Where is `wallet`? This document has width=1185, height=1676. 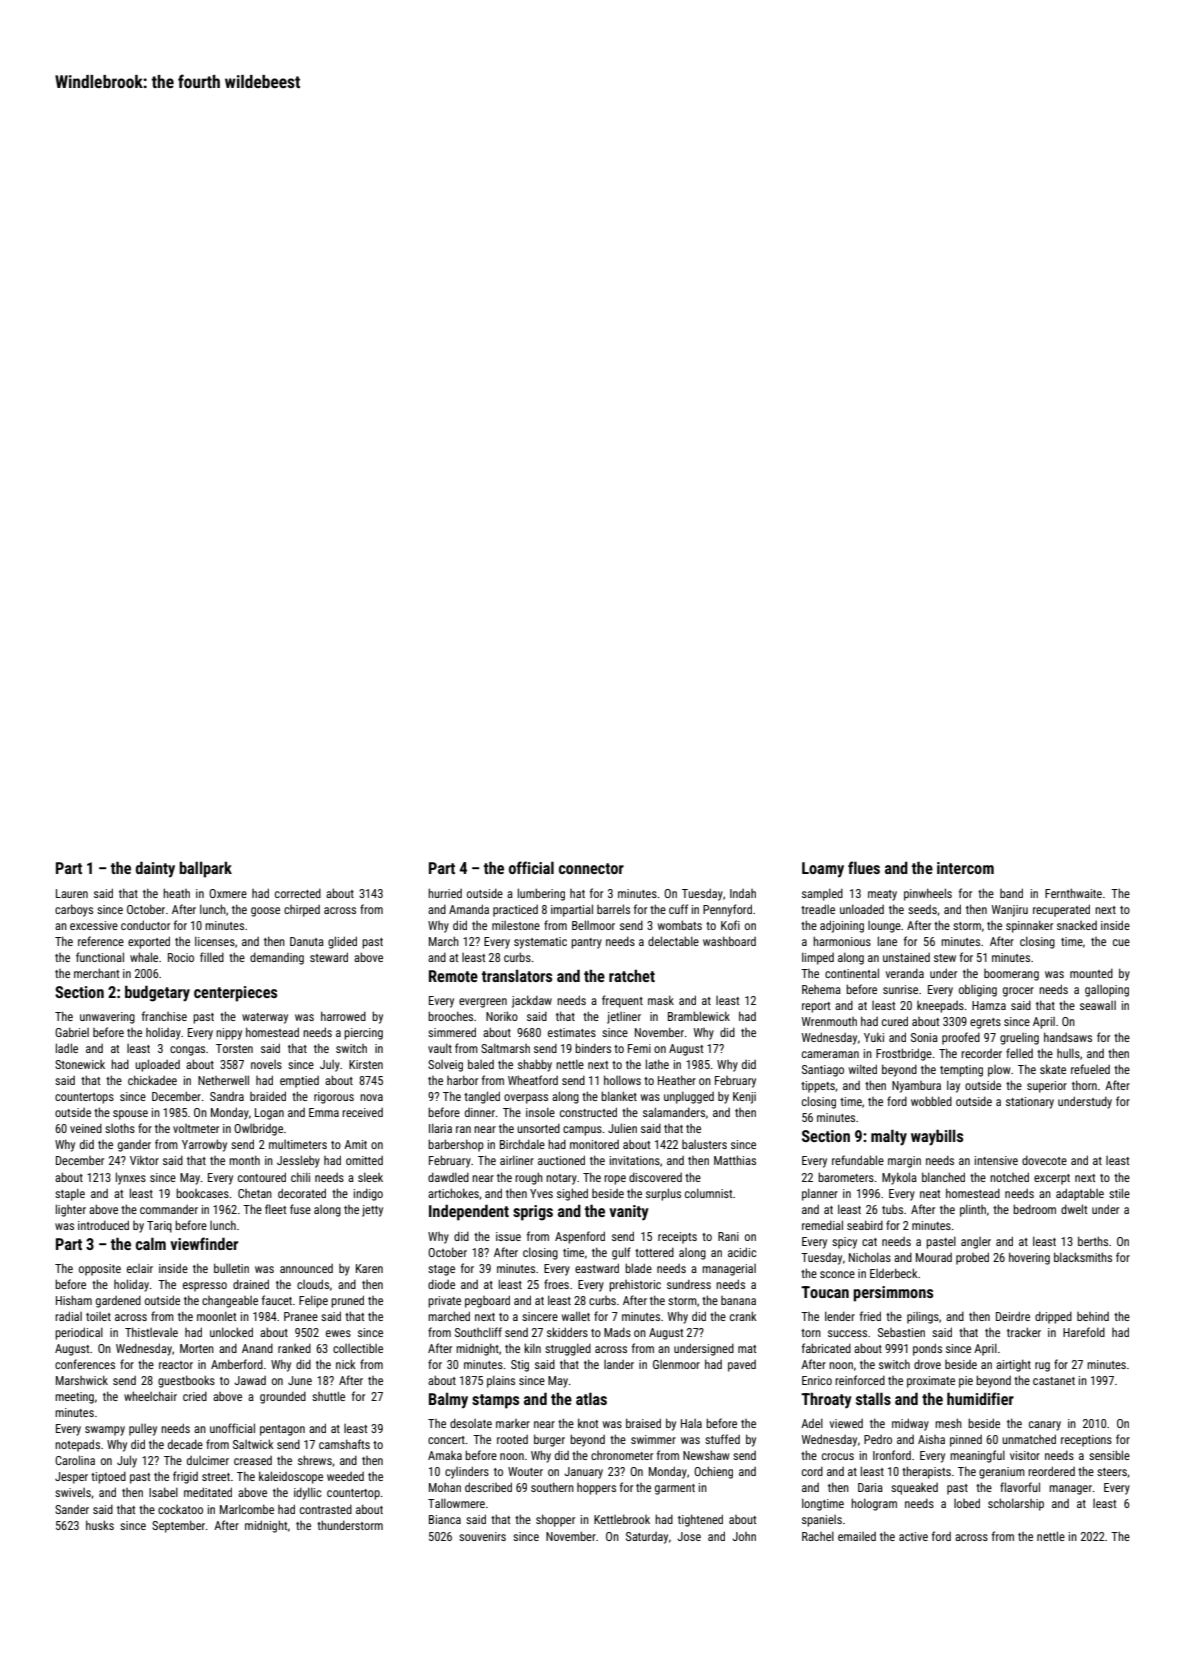
wallet is located at coordinates (576, 1316).
